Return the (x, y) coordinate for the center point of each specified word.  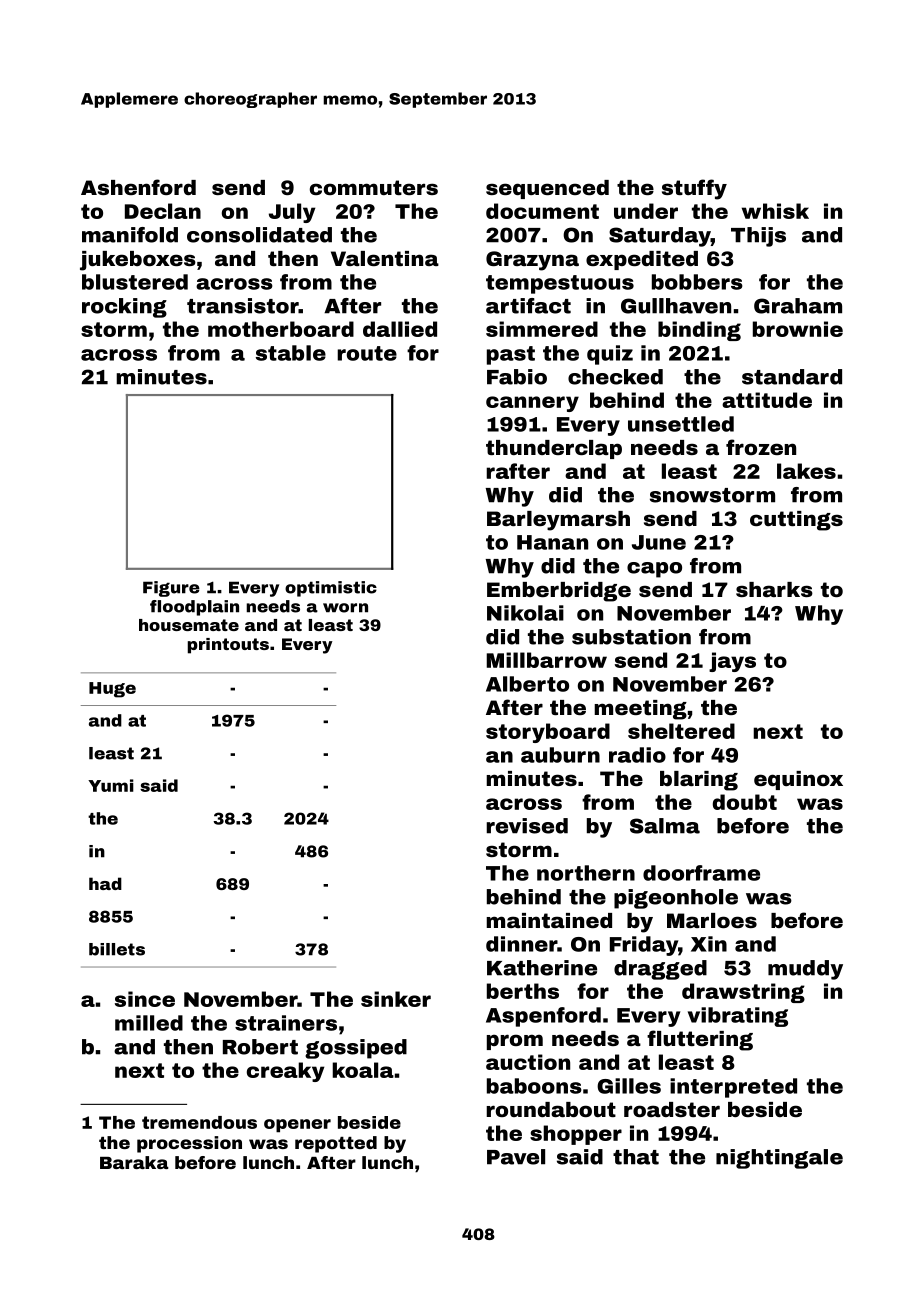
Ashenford (138, 187)
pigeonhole (676, 899)
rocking (124, 308)
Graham (798, 306)
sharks (774, 589)
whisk (775, 211)
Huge (112, 690)
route (367, 353)
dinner (521, 944)
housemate (189, 625)
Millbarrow (546, 660)
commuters (374, 187)
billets (117, 949)
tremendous (199, 1122)
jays (732, 662)
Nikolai (525, 613)
